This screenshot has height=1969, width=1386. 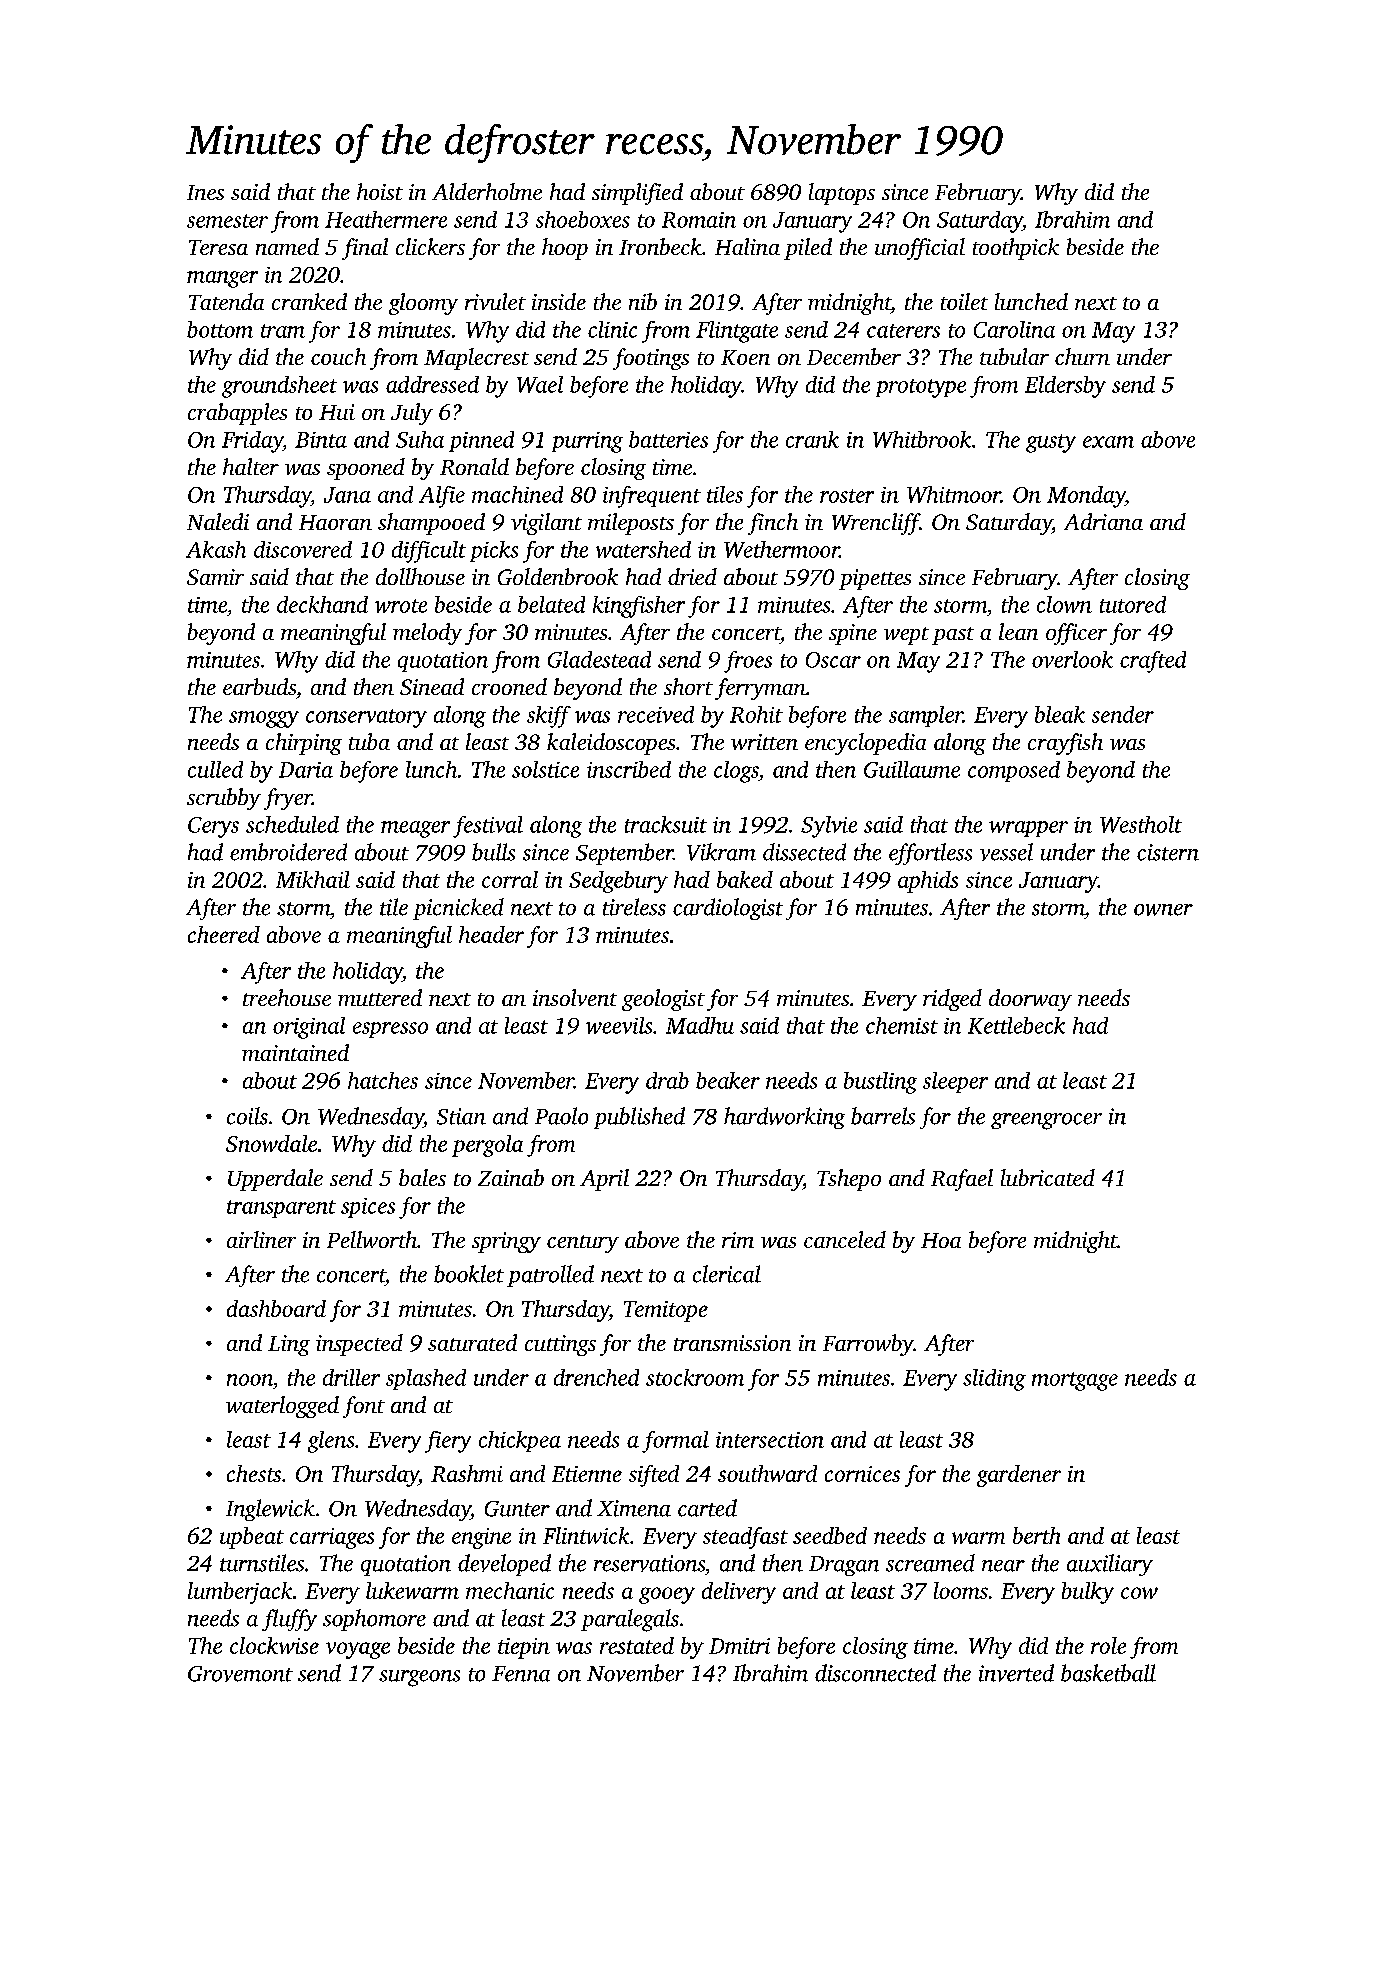 I want to click on greengrocer, so click(x=1046, y=1121).
